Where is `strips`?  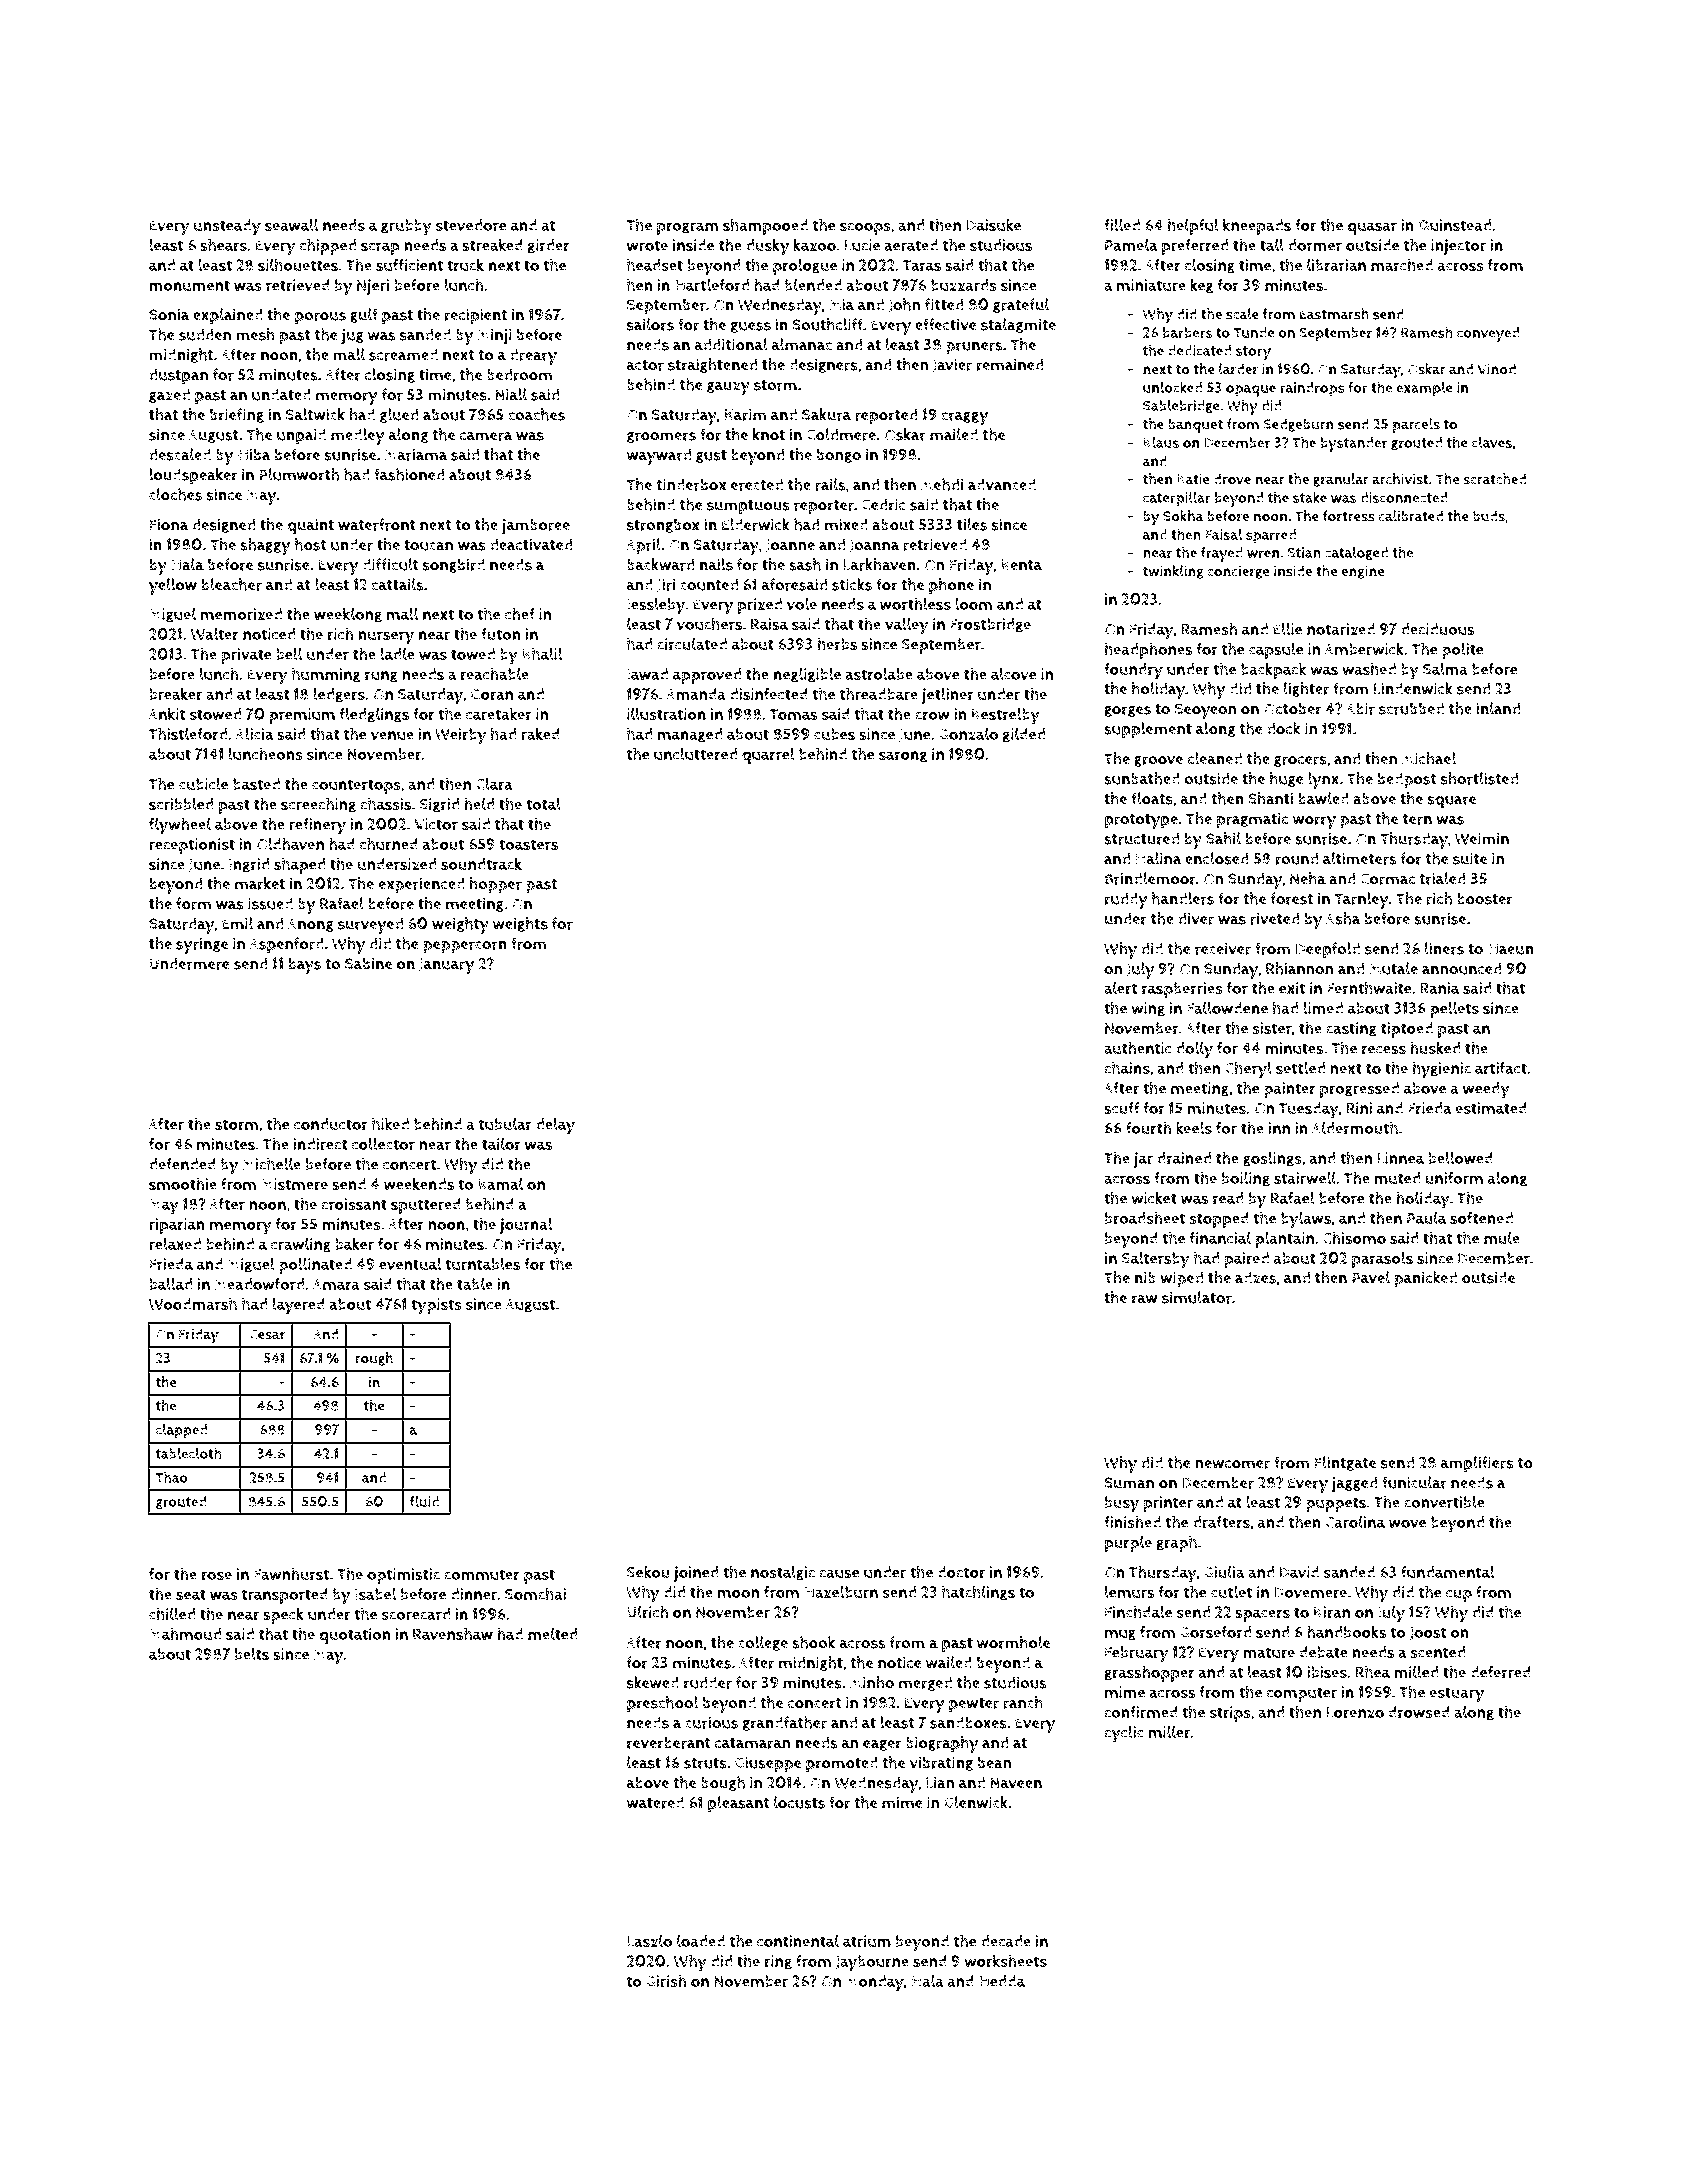 strips is located at coordinates (1230, 1714).
